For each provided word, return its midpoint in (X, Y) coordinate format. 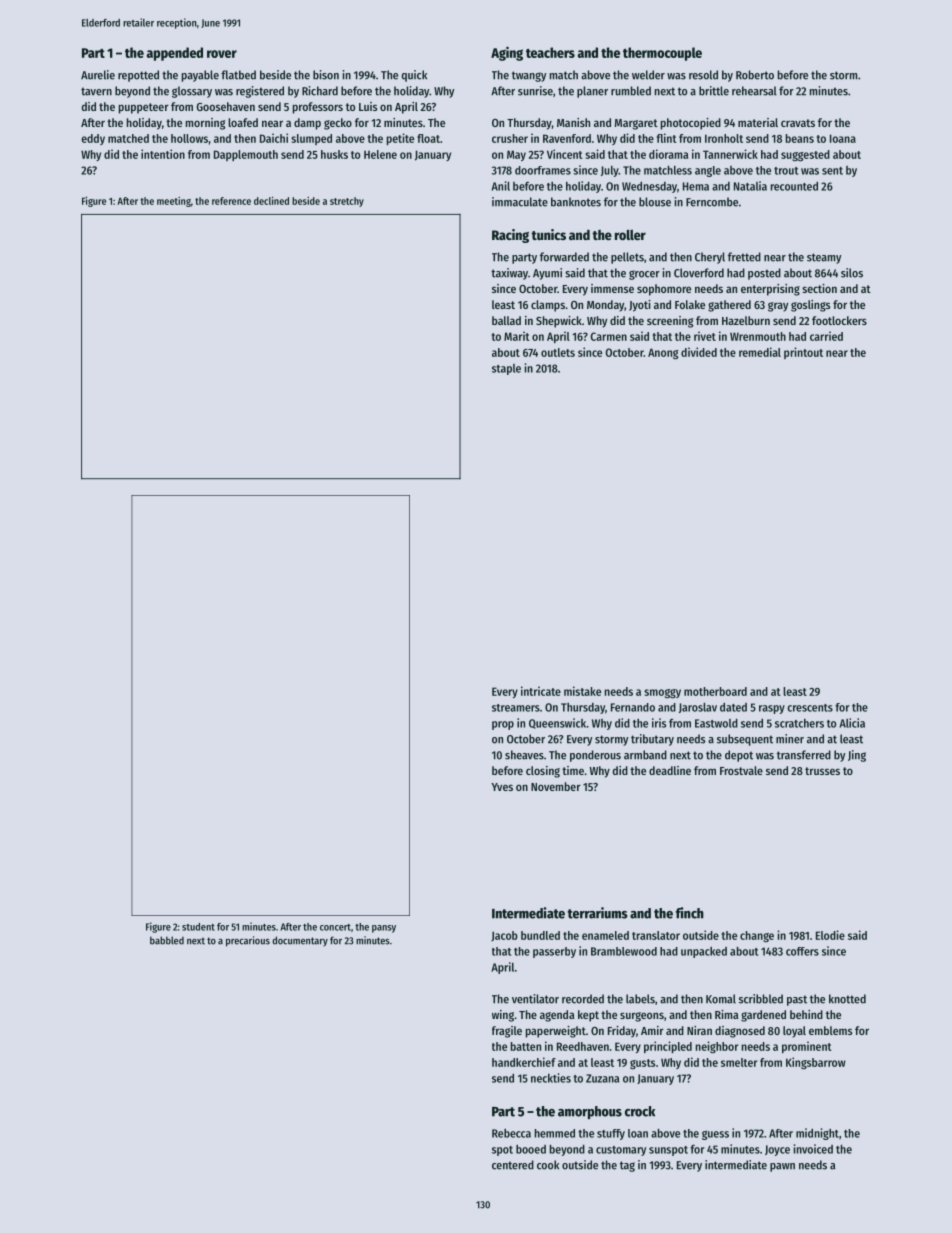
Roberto (755, 75)
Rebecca (511, 1133)
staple (506, 369)
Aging (507, 53)
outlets (558, 352)
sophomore (664, 290)
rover (222, 54)
